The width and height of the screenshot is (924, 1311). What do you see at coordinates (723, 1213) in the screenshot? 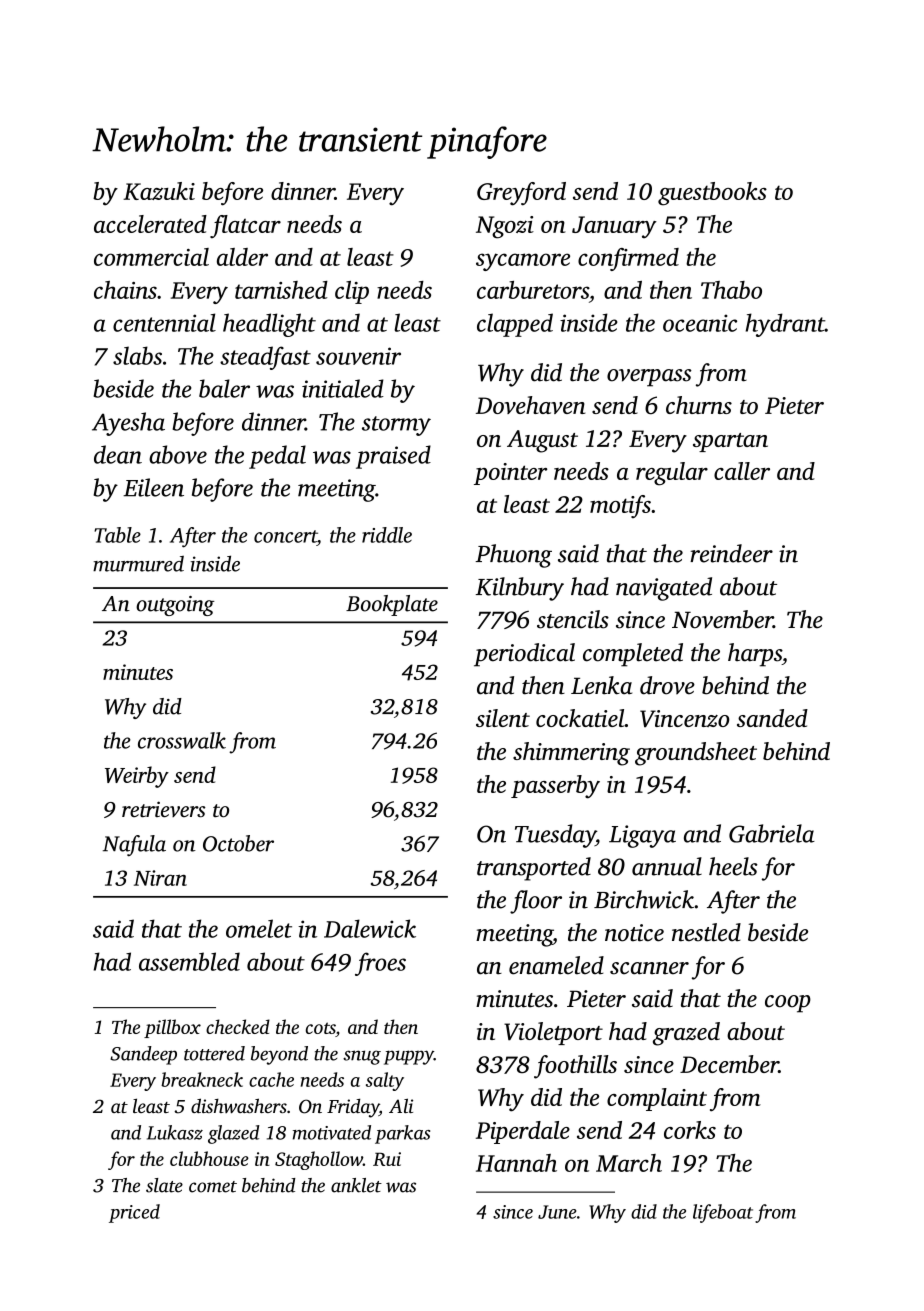
I see `lifeboat` at bounding box center [723, 1213].
